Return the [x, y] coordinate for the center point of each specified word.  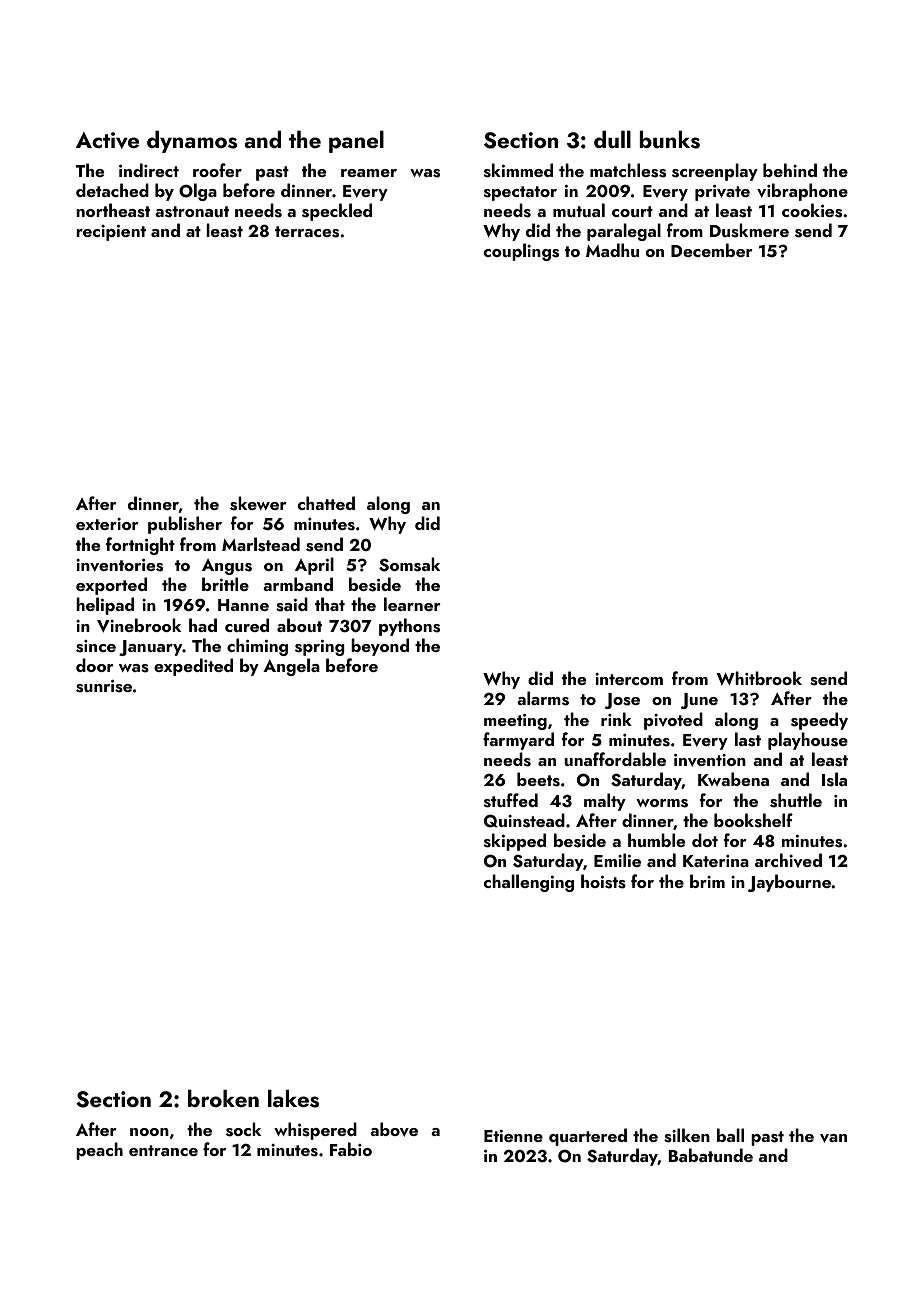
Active [107, 140]
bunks [670, 139]
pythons [409, 627]
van [833, 1138]
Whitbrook [759, 678]
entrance [163, 1150]
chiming [257, 647]
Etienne [513, 1136]
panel [356, 141]
